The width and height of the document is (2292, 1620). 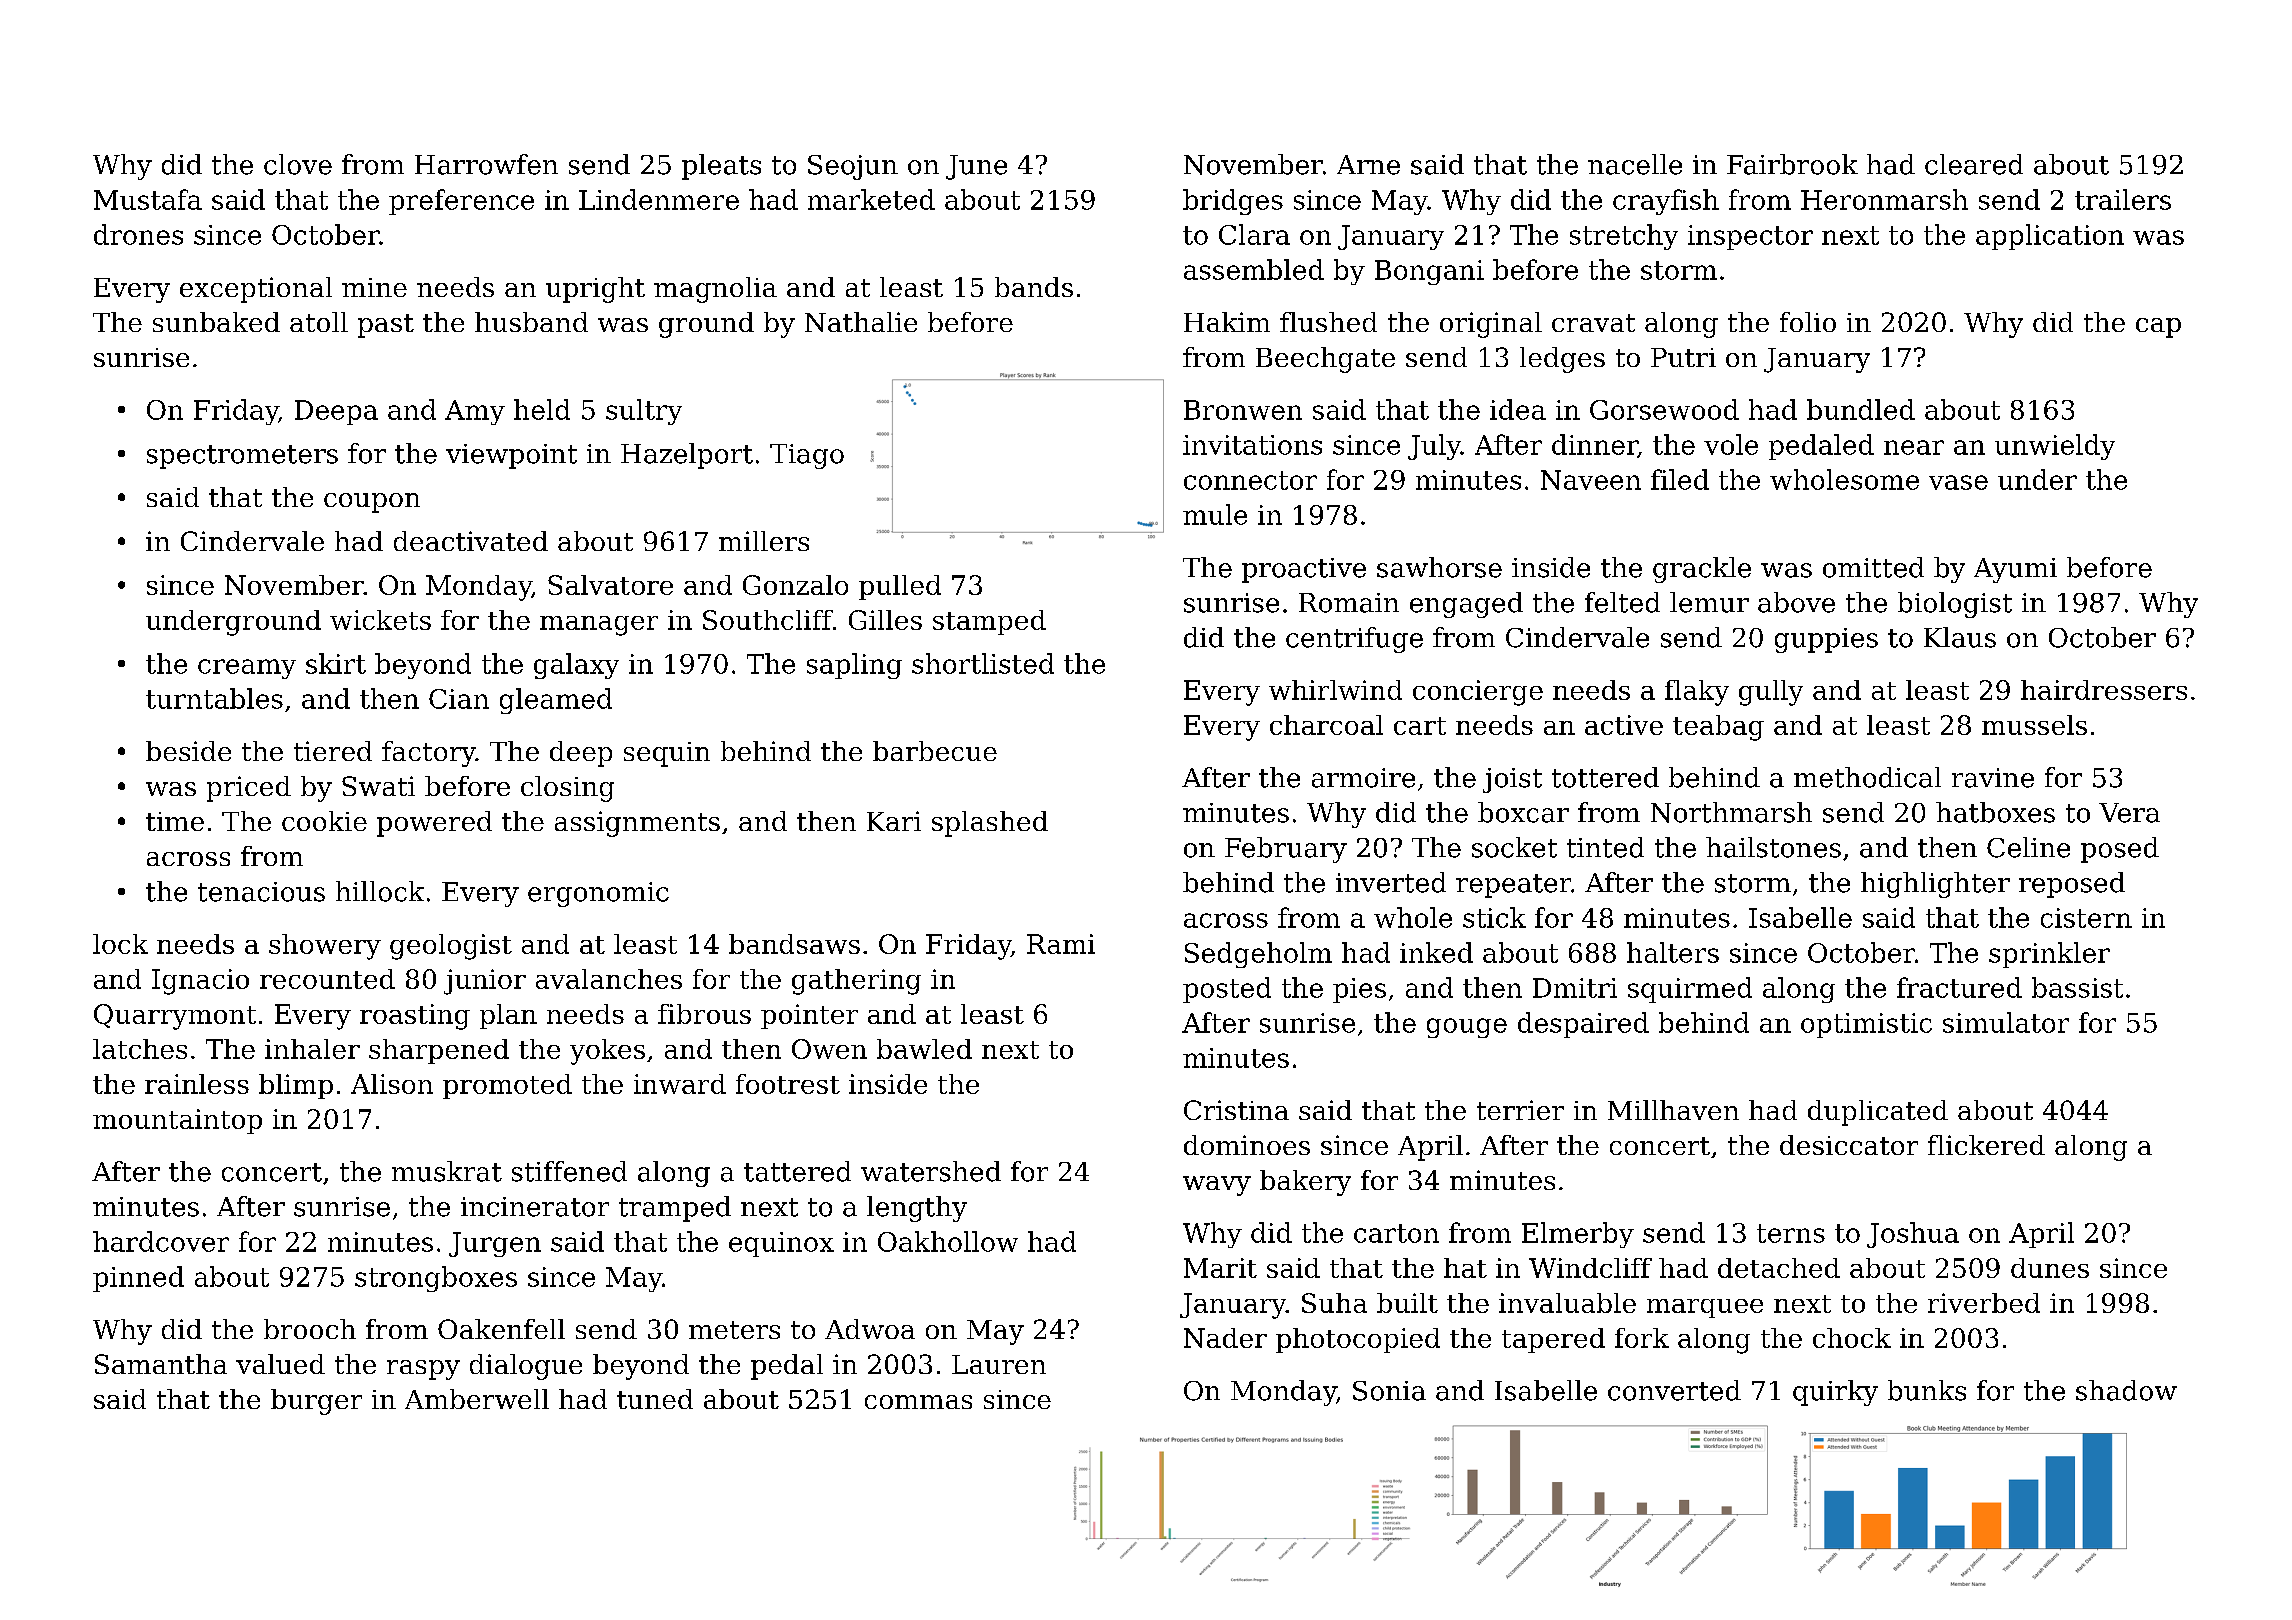 What do you see at coordinates (1624, 237) in the document?
I see `stretchy` at bounding box center [1624, 237].
